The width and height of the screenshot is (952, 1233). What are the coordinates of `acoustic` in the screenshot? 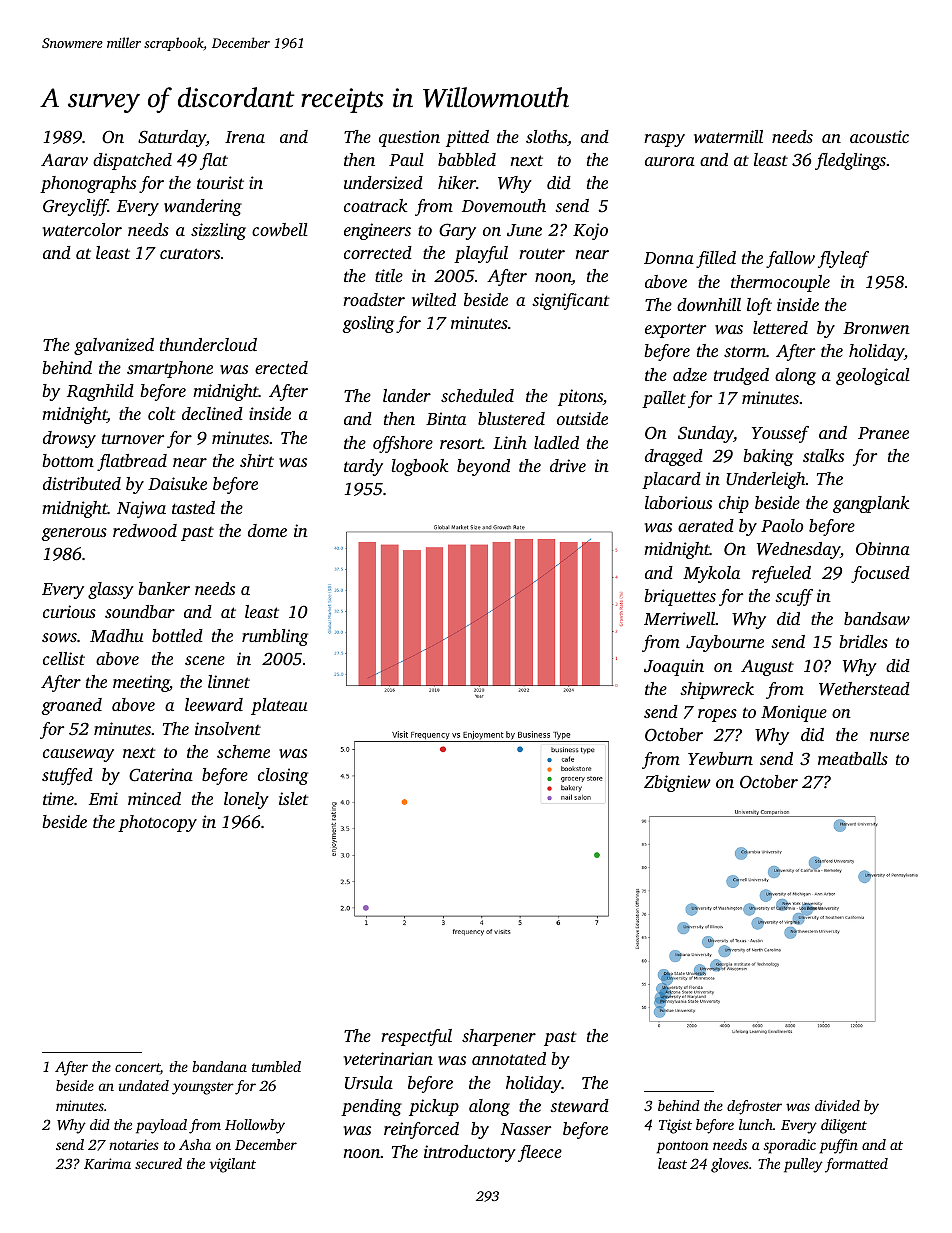 It's located at (879, 136).
